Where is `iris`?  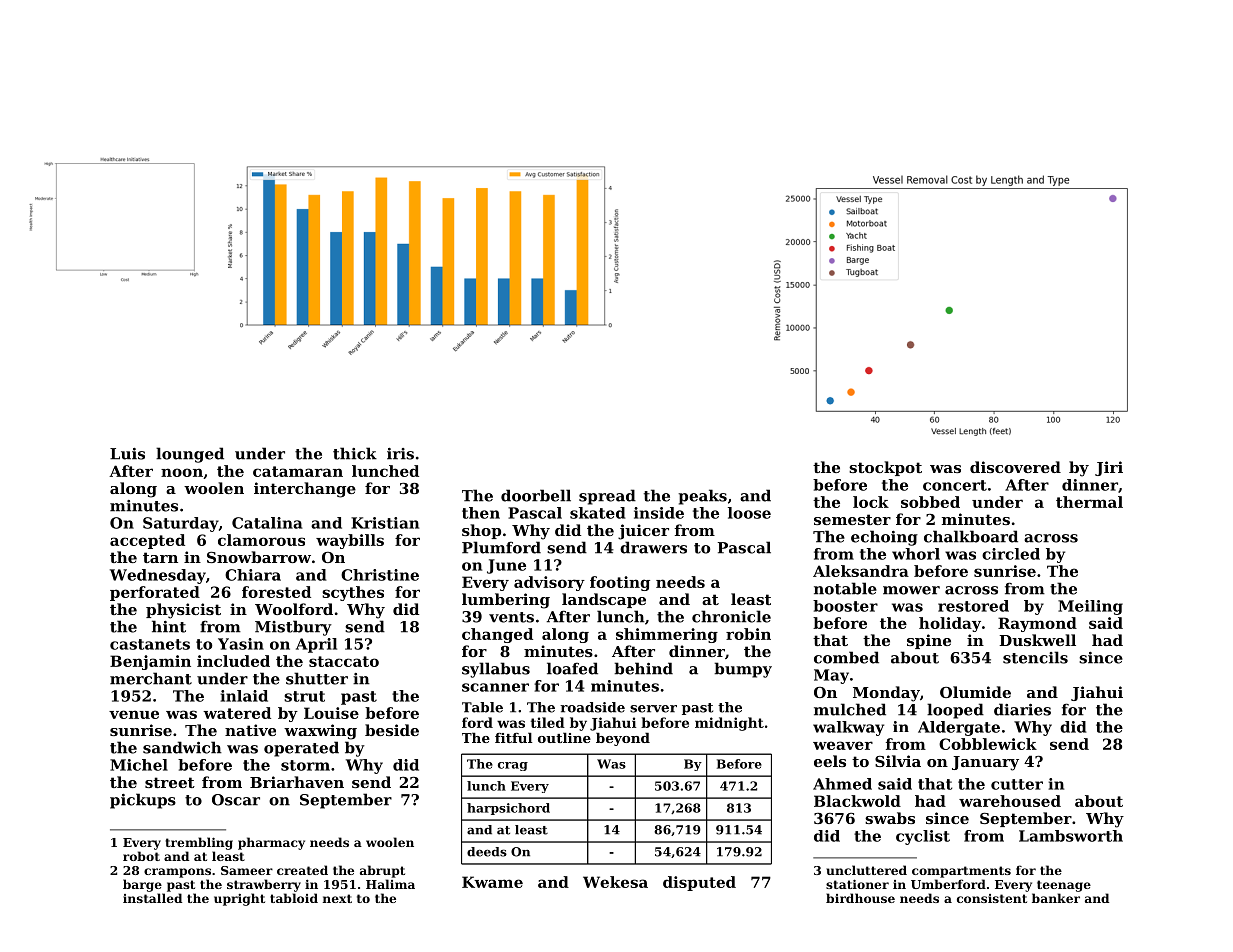
iris is located at coordinates (400, 454).
